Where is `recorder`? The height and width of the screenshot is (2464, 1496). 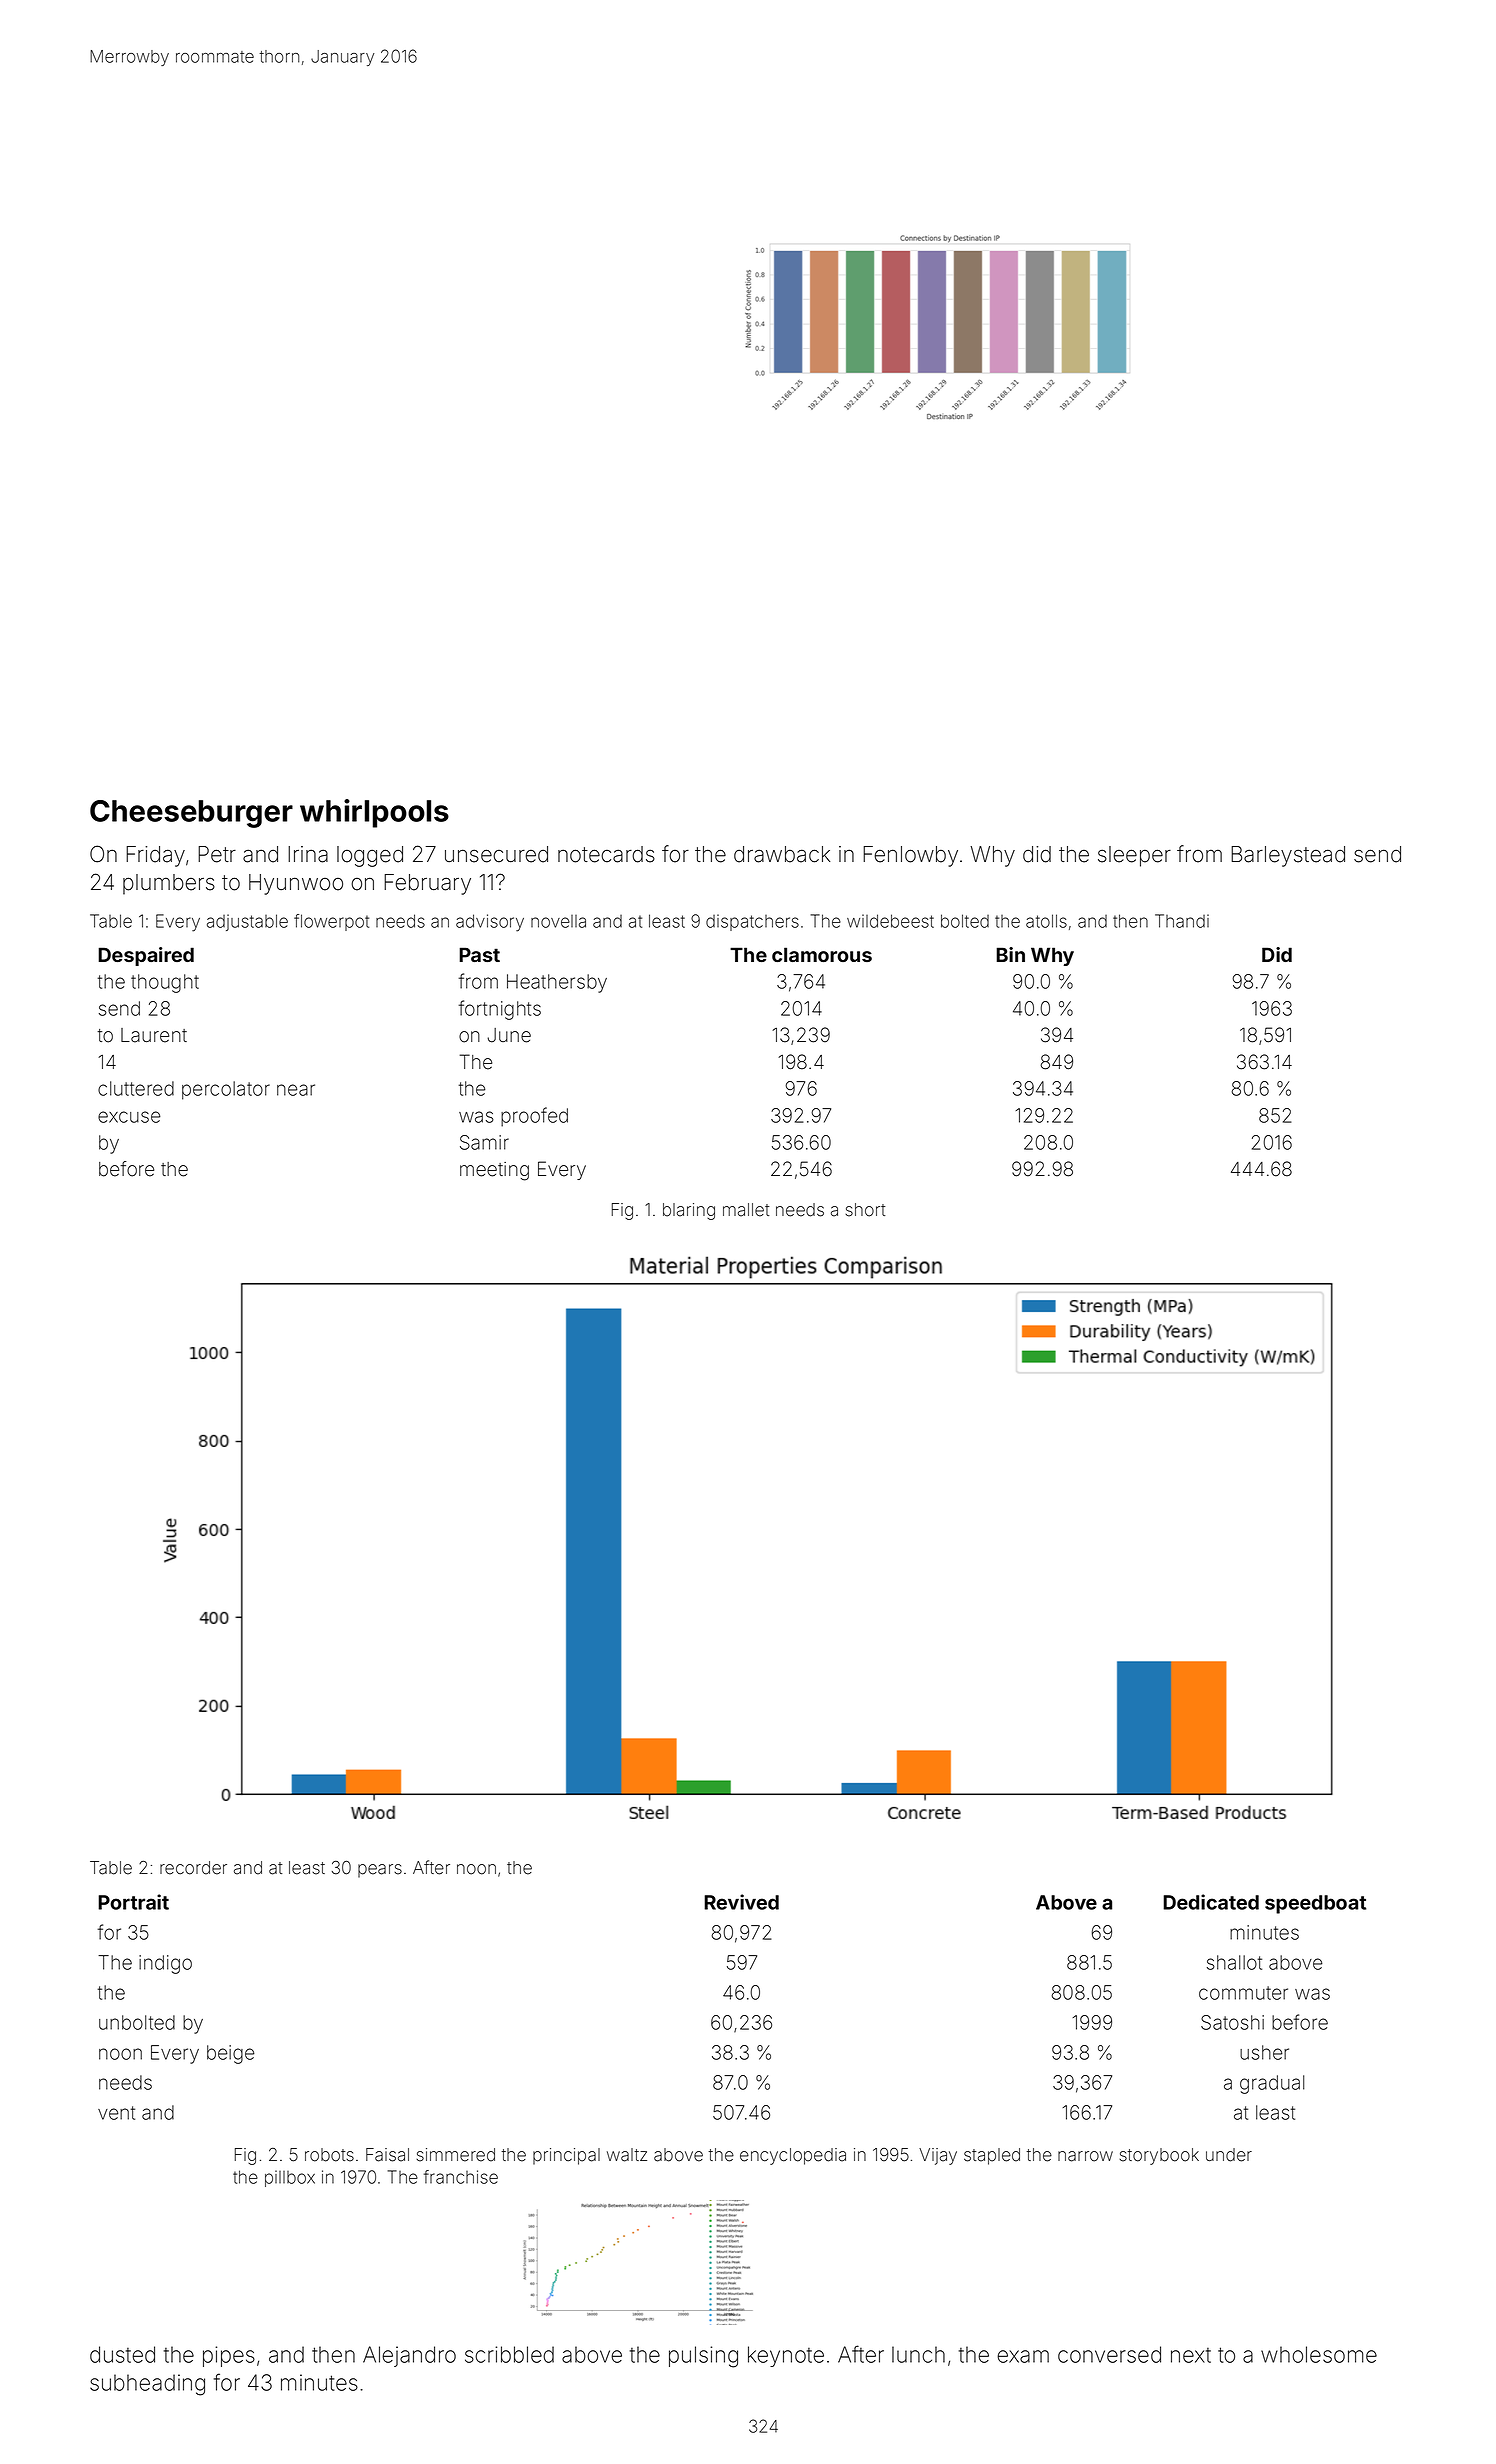
recorder is located at coordinates (193, 1868).
